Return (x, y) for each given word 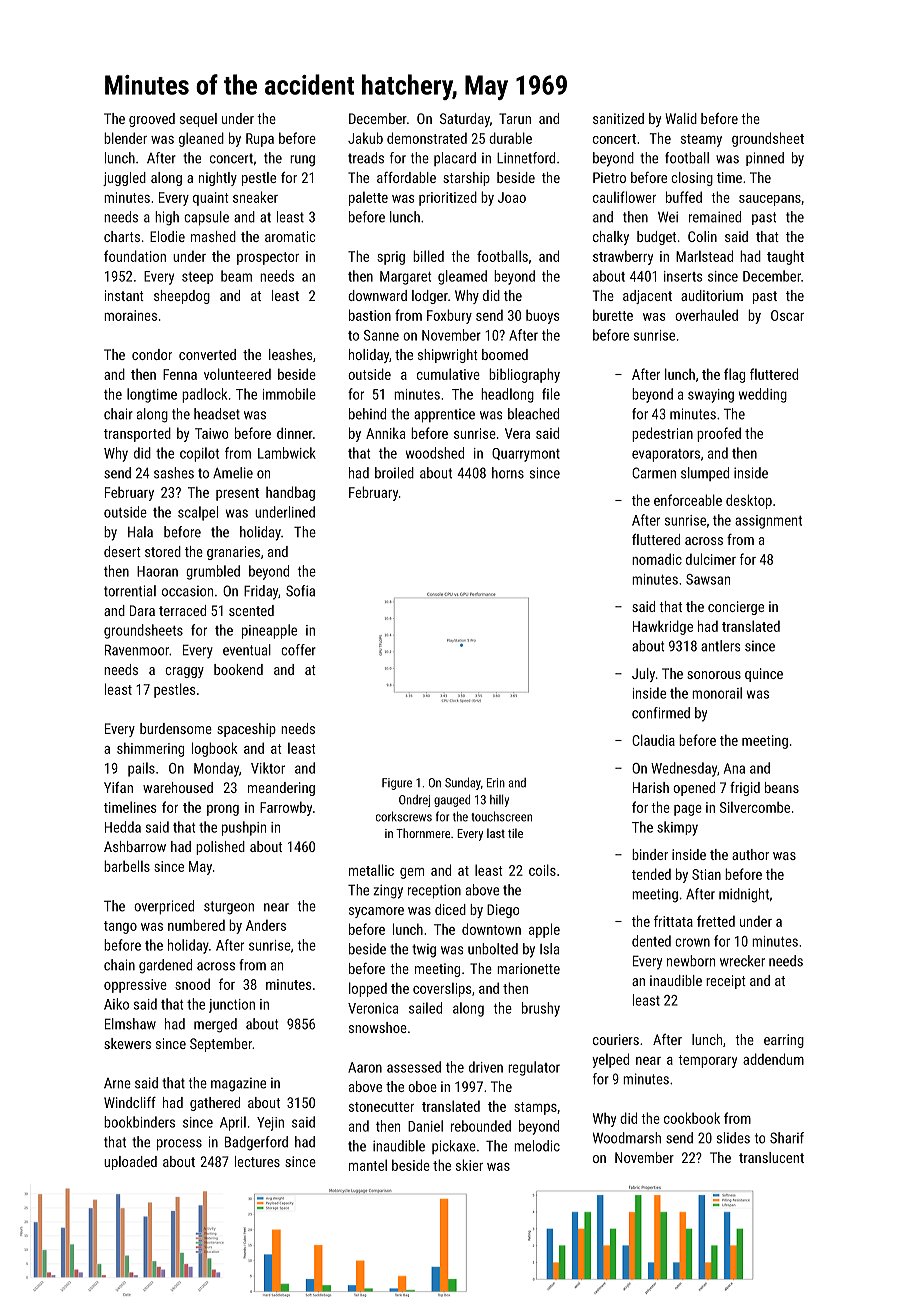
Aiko (116, 1004)
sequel (198, 120)
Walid (681, 118)
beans (782, 787)
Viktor (268, 768)
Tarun (515, 118)
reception (434, 891)
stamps (535, 1108)
